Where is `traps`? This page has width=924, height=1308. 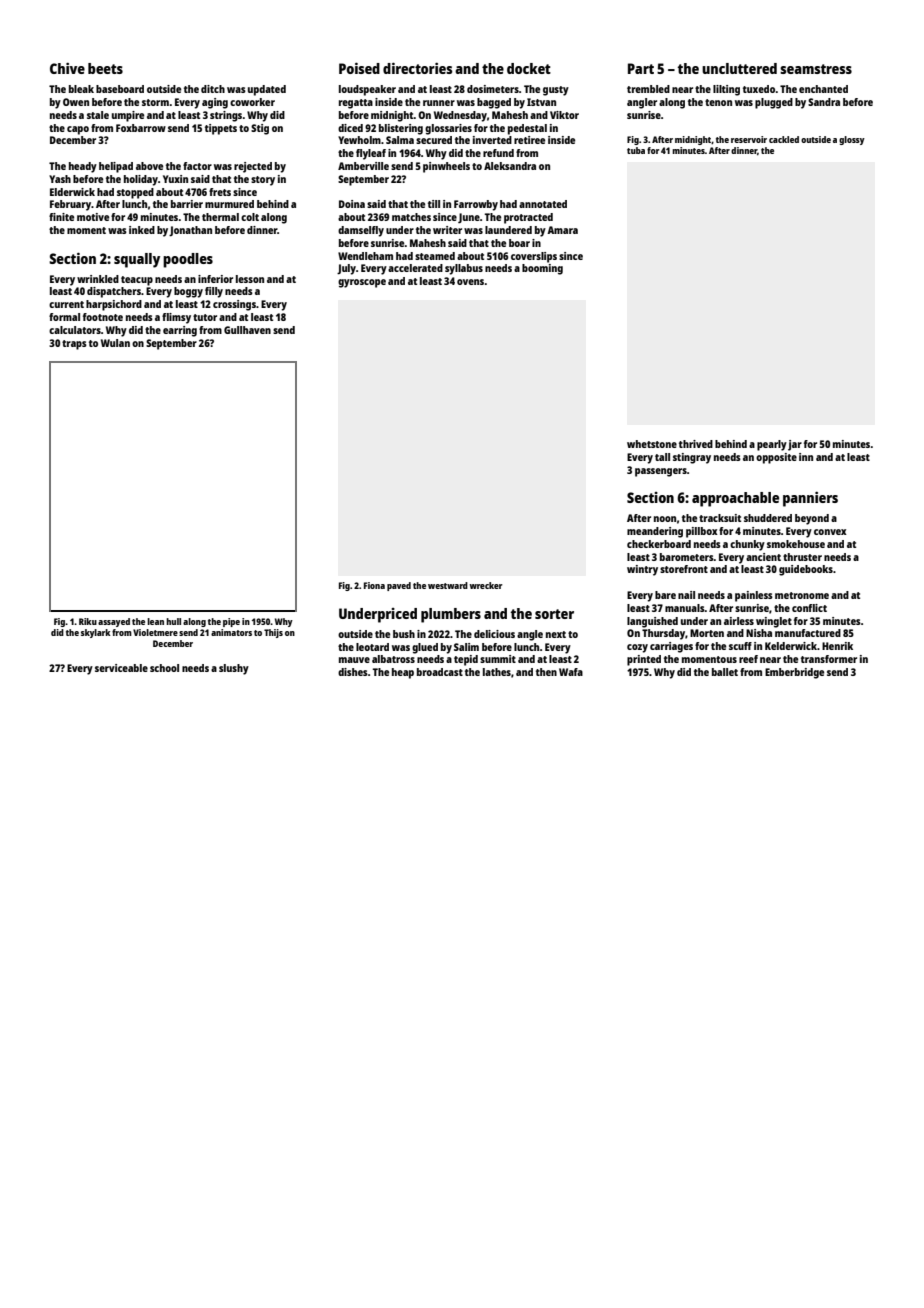
traps is located at coordinates (74, 345).
